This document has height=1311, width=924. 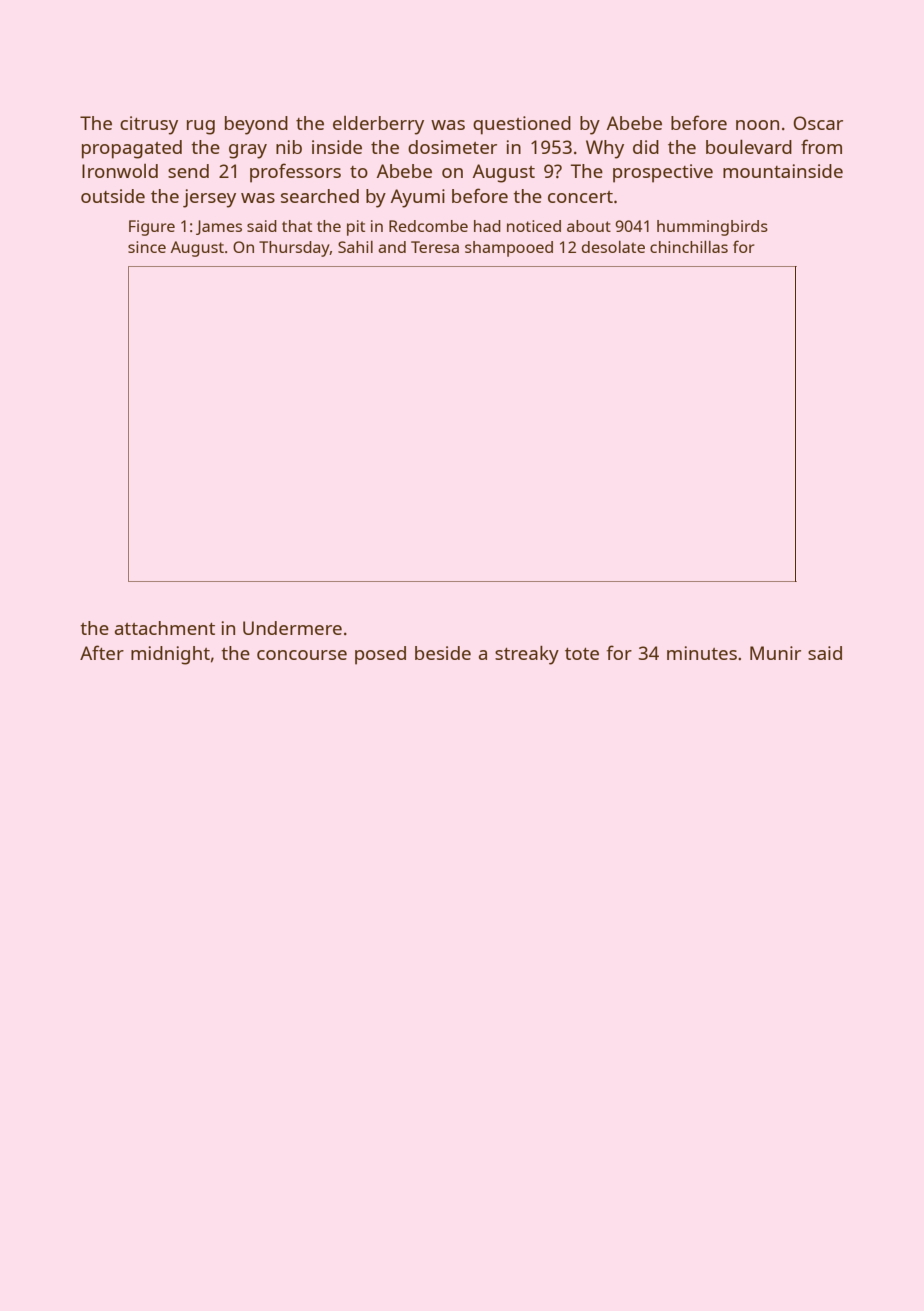 What do you see at coordinates (702, 653) in the document?
I see `minutes` at bounding box center [702, 653].
